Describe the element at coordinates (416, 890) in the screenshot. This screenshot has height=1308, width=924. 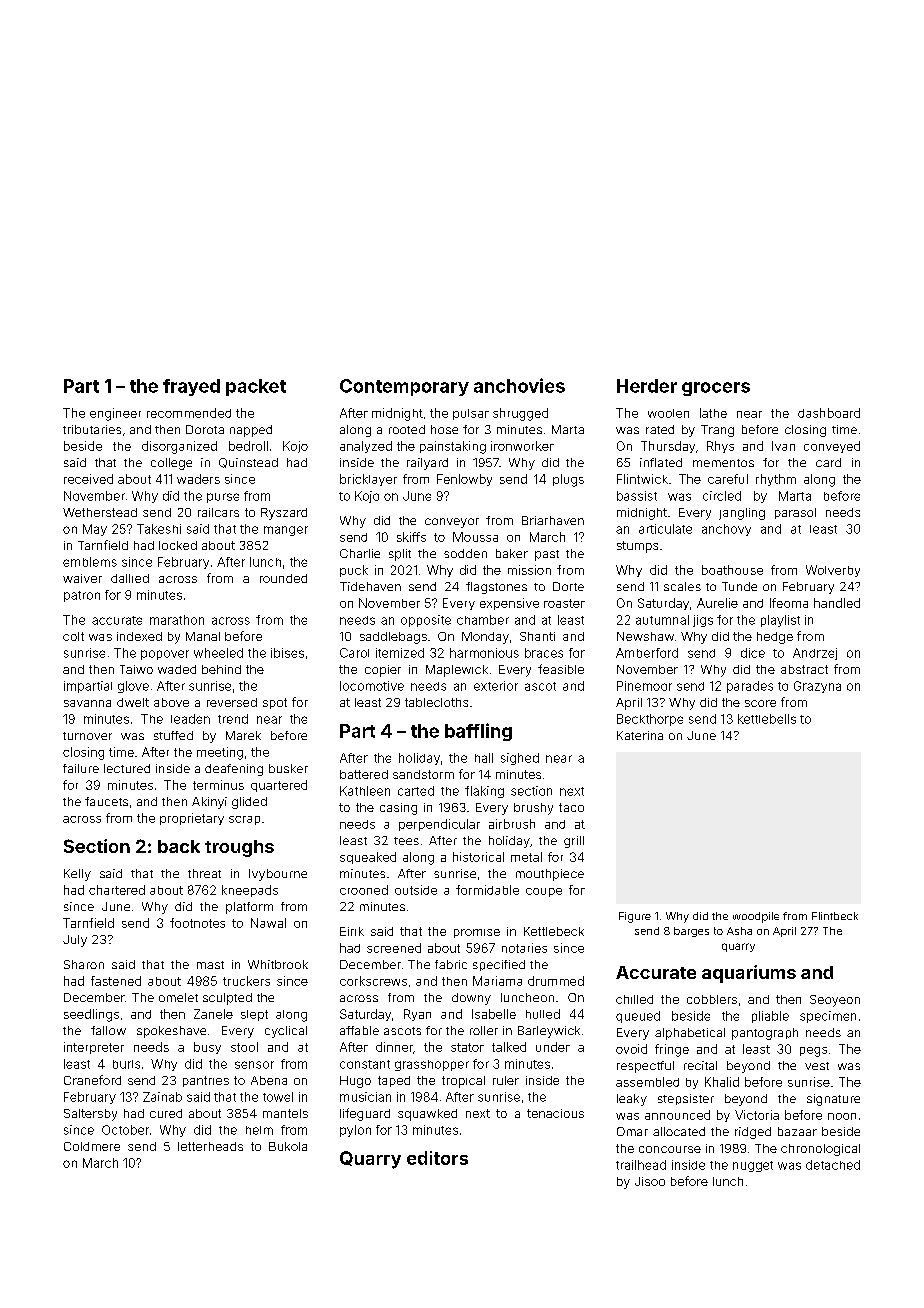
I see `outside` at that location.
